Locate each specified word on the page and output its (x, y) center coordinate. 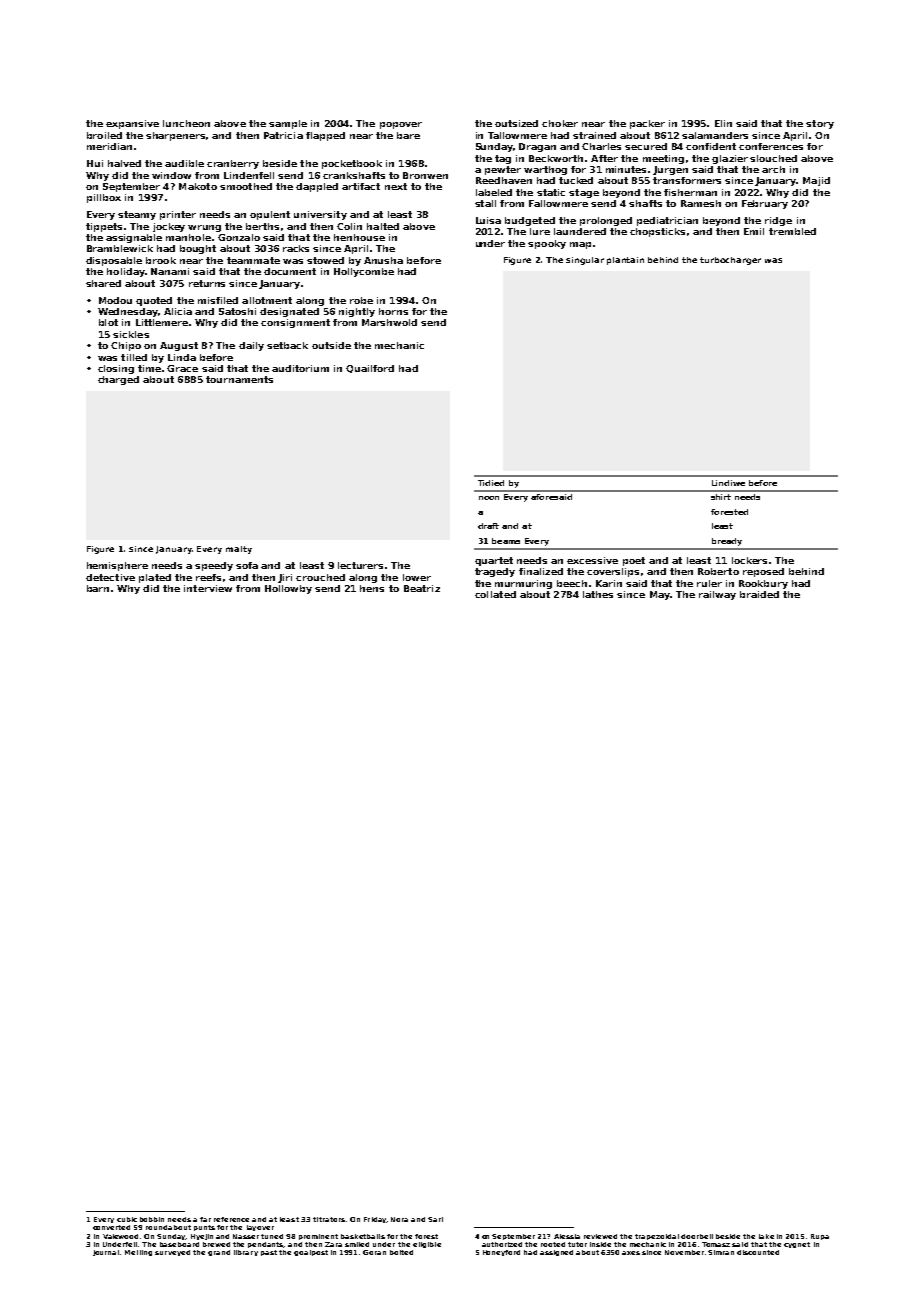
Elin (723, 123)
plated (155, 578)
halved (124, 163)
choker (560, 123)
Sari (435, 1219)
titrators (329, 1219)
